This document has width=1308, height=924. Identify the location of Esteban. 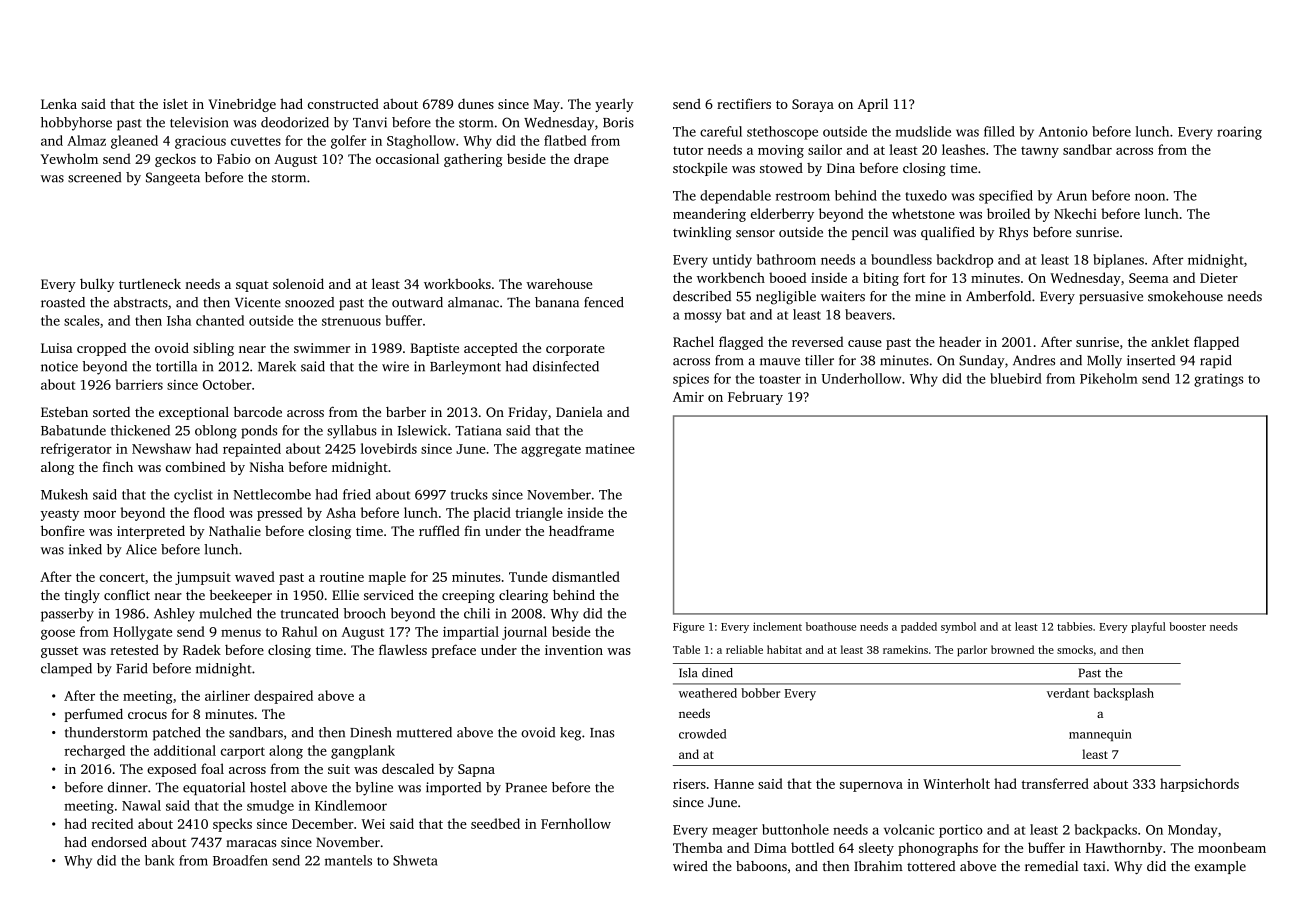
(64, 412).
